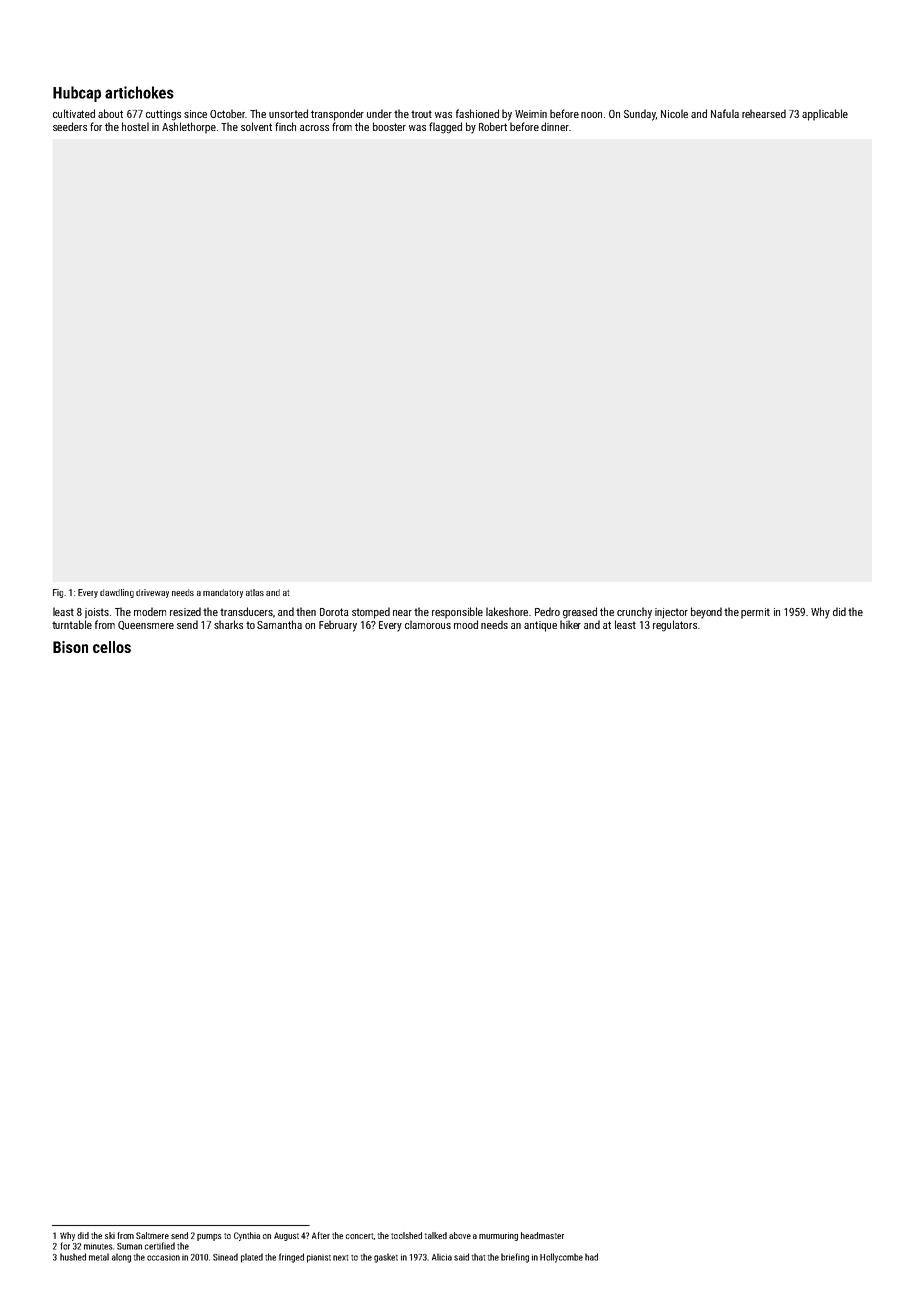 The image size is (924, 1308). I want to click on murmuring, so click(498, 1236).
